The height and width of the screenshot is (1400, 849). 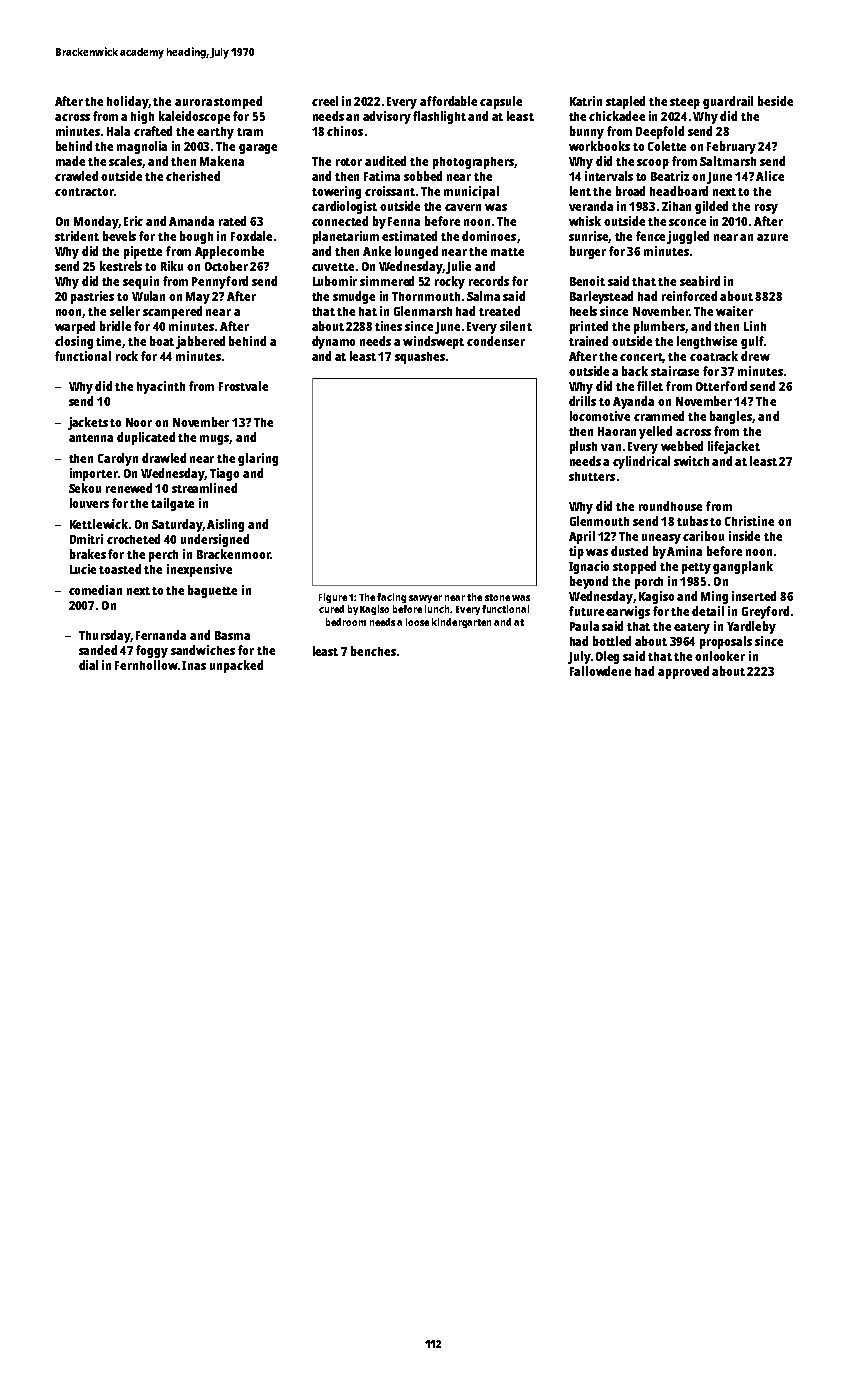 I want to click on Greyford, so click(x=765, y=612).
